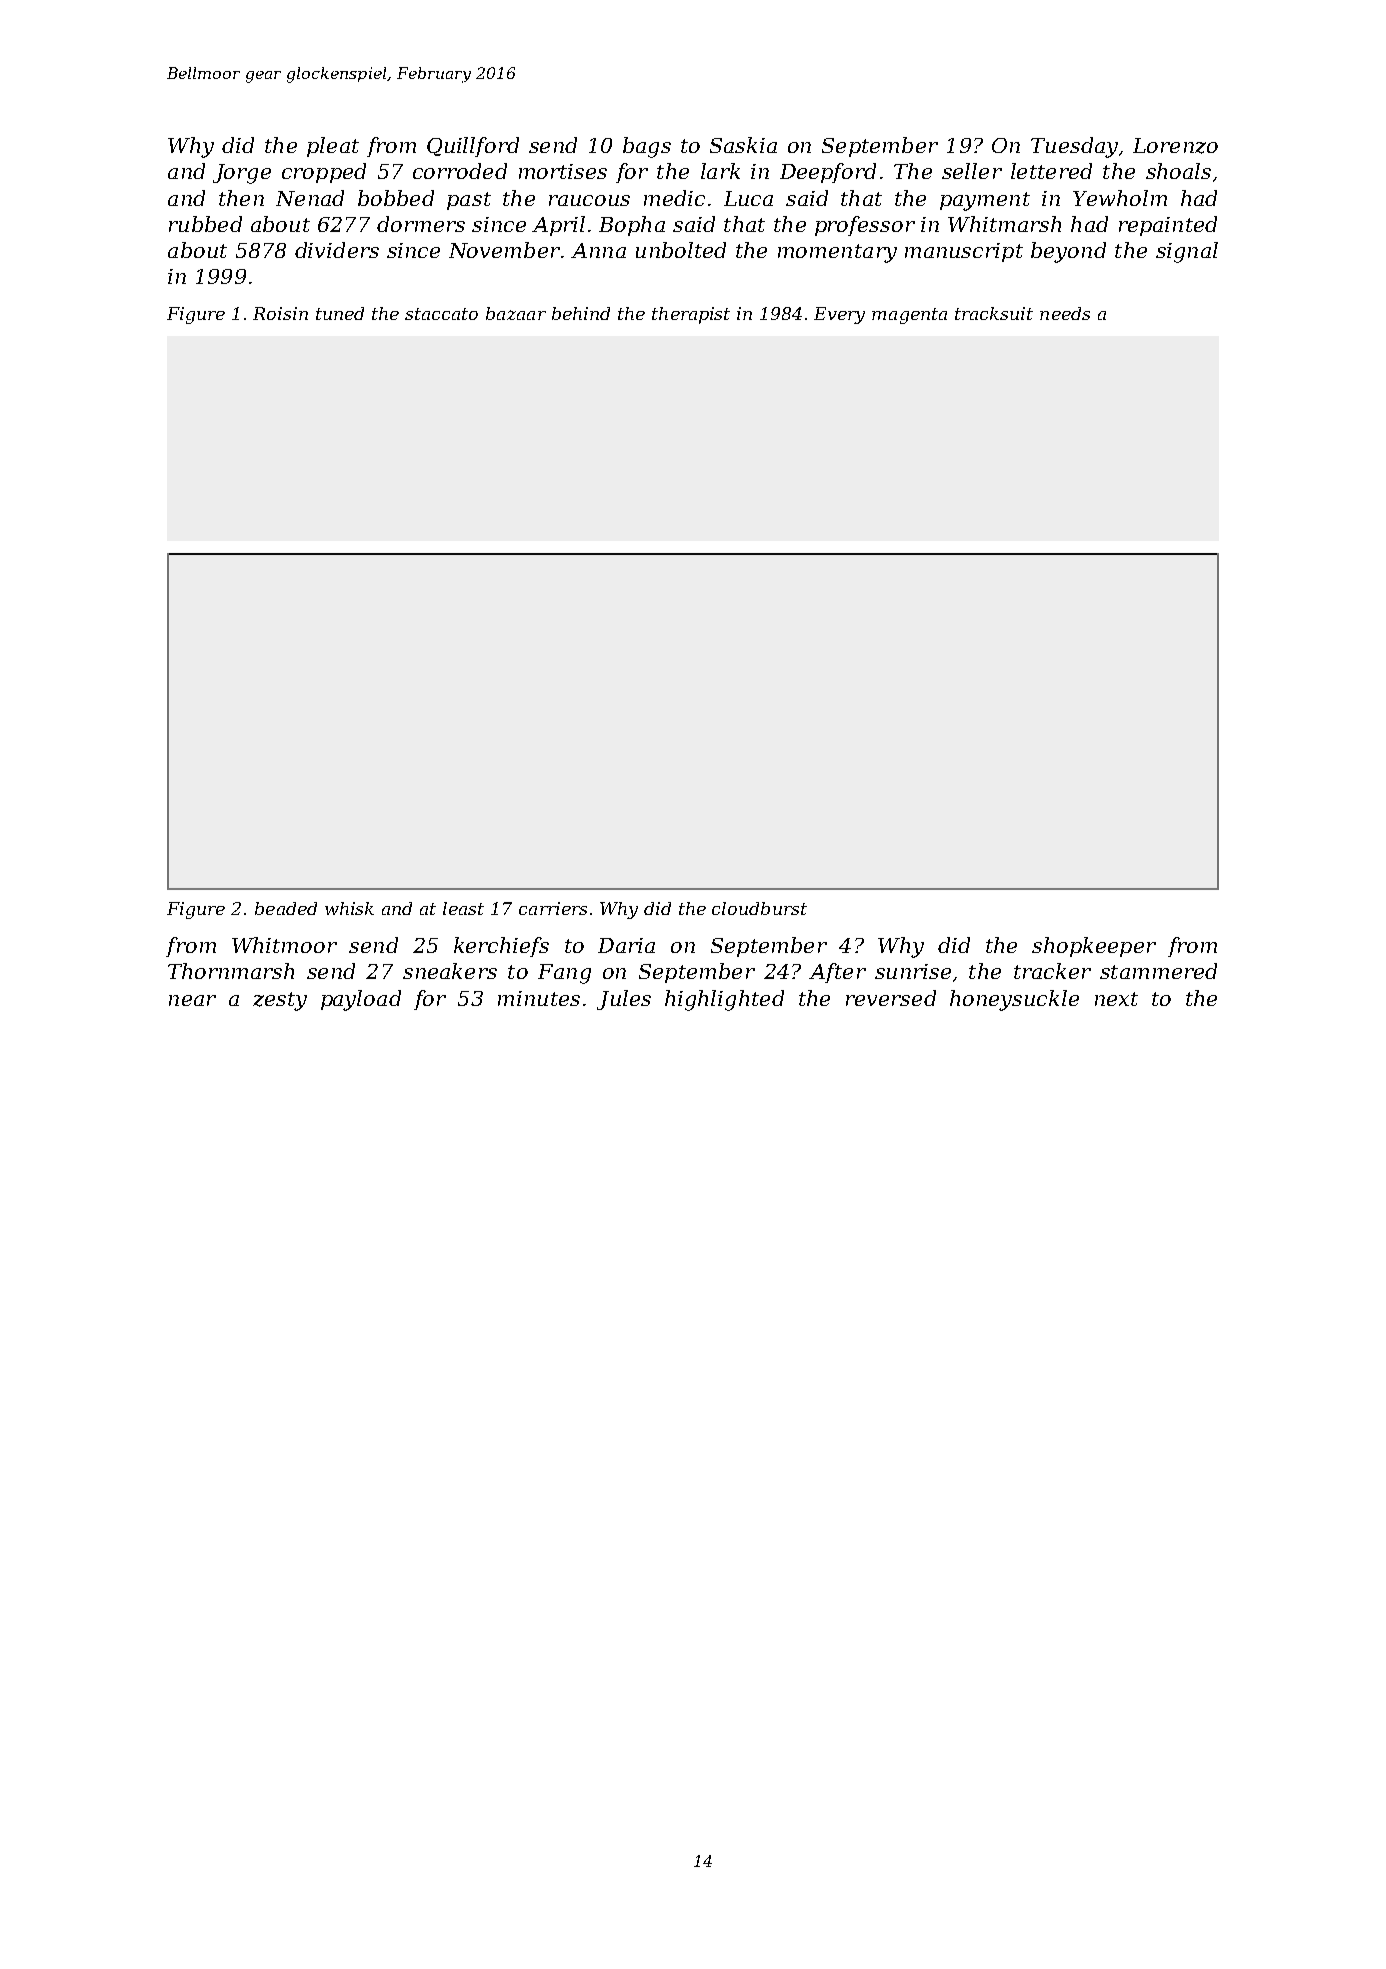 This page has height=1969, width=1386. Describe the element at coordinates (463, 908) in the page. I see `least` at that location.
